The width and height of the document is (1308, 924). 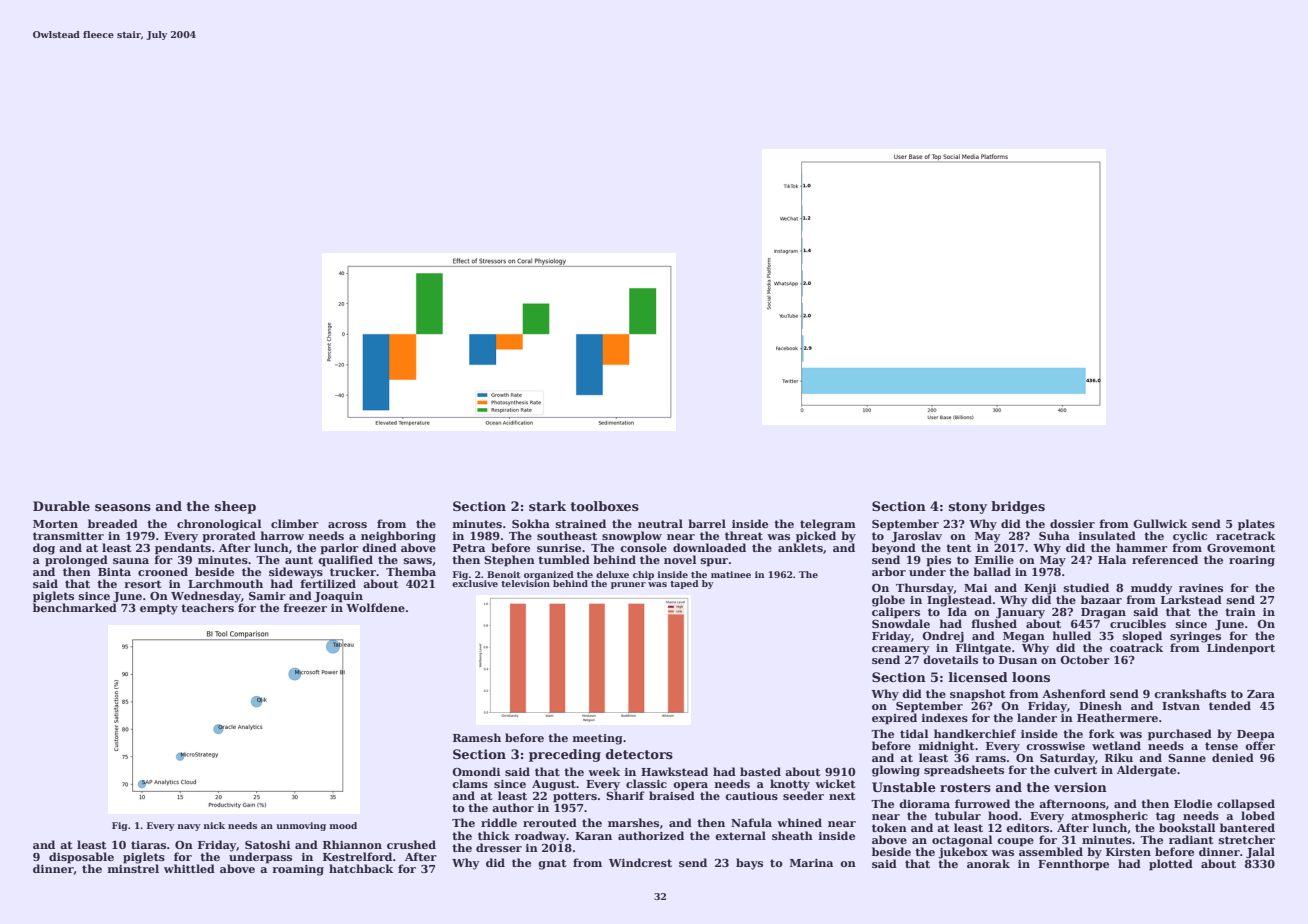 I want to click on dossier, so click(x=1072, y=523).
